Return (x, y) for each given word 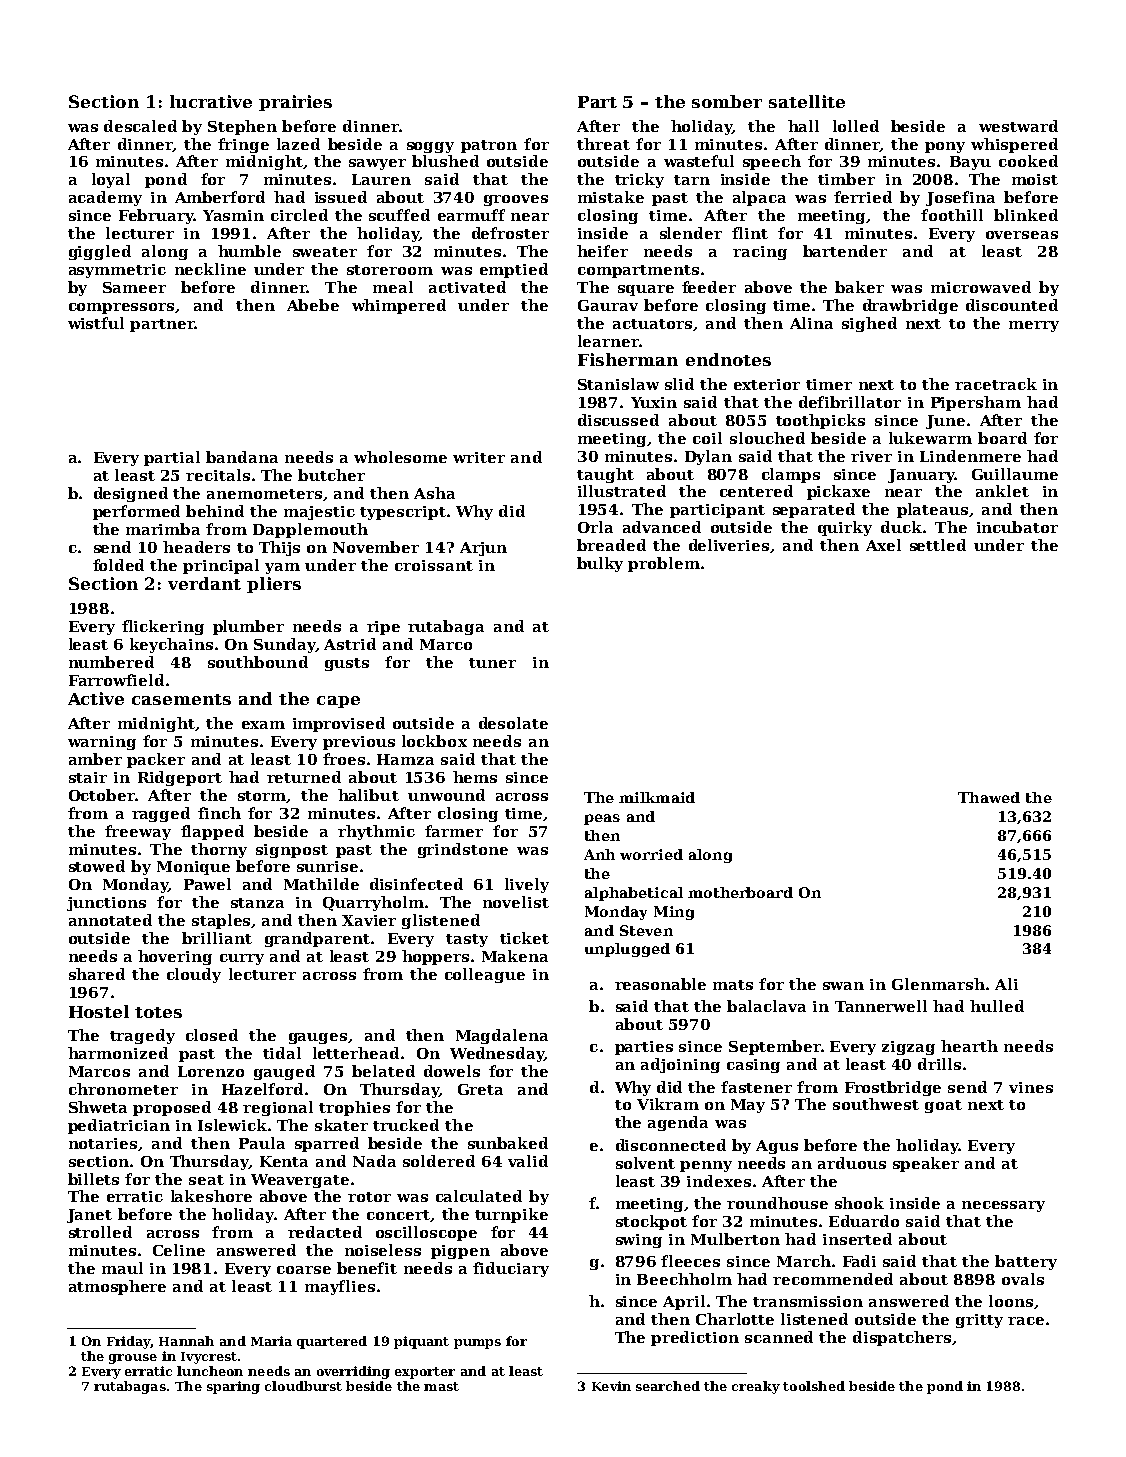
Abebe (313, 305)
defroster (510, 233)
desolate (513, 723)
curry (242, 959)
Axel (883, 545)
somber (727, 101)
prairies (295, 103)
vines (1031, 1087)
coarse (304, 1270)
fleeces (690, 1261)
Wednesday (497, 1054)
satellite (807, 101)
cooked (1028, 161)
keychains (171, 645)
